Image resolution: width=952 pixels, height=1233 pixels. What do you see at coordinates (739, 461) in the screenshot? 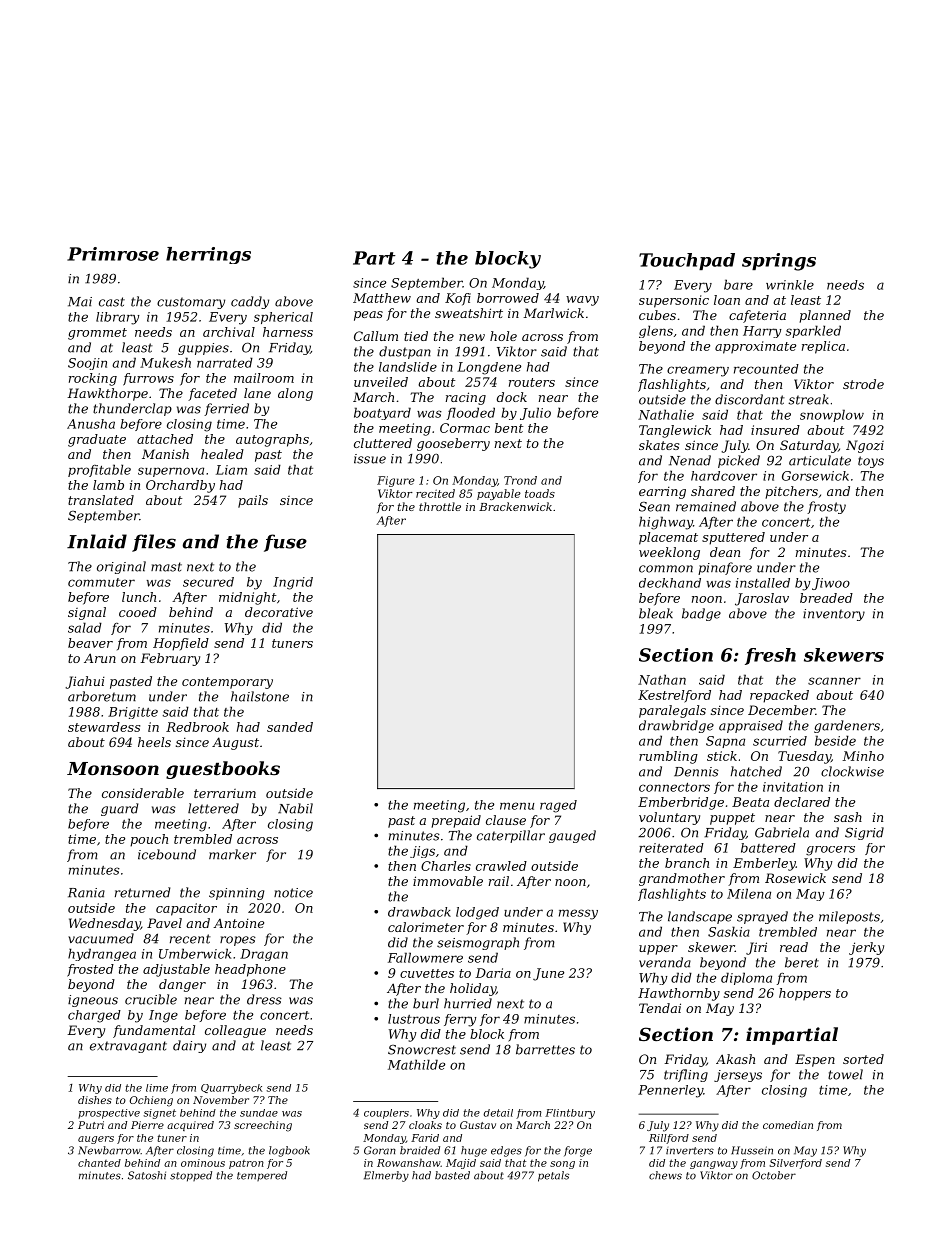
I see `picked` at bounding box center [739, 461].
